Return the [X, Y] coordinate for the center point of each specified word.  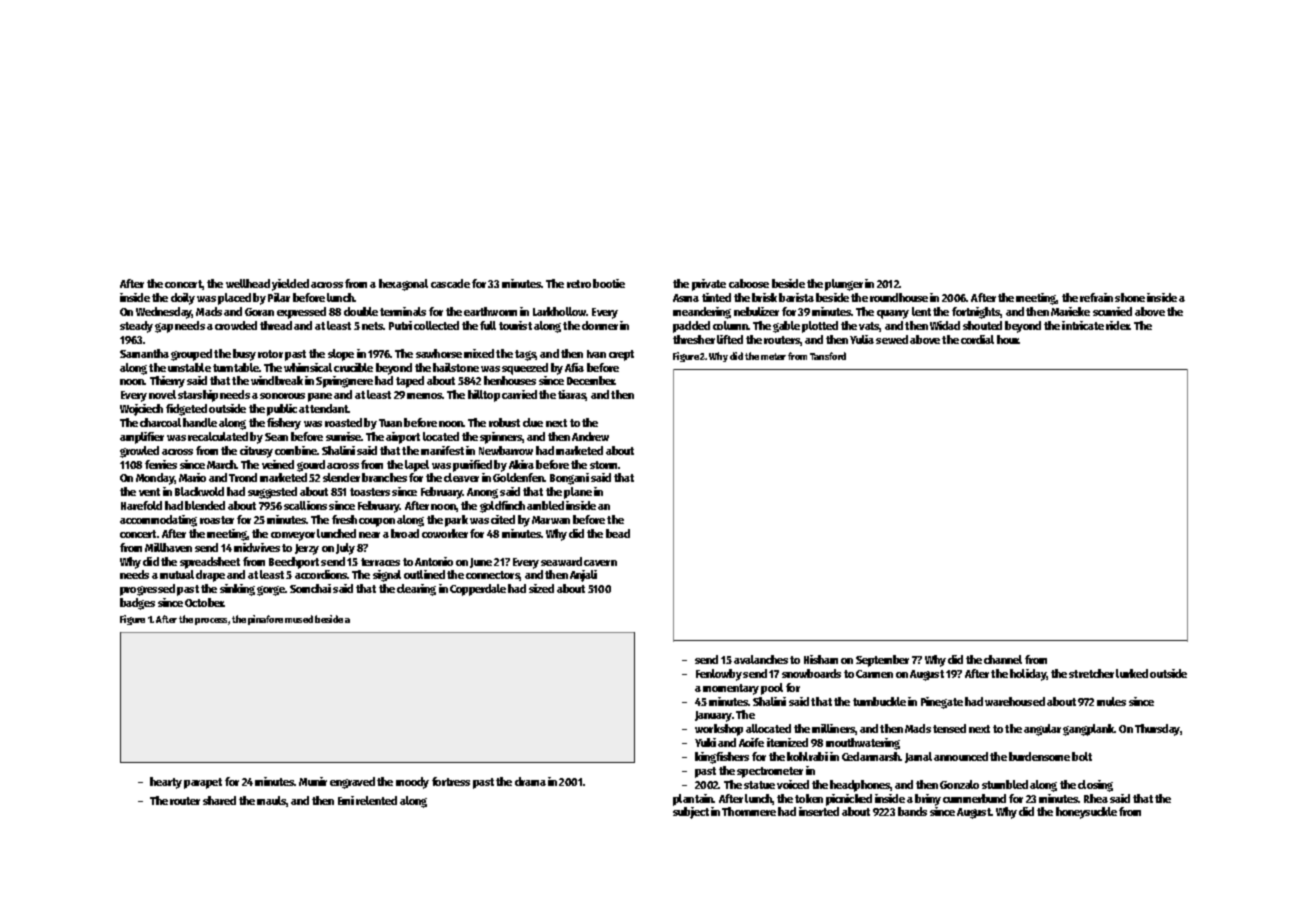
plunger [844, 285]
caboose [749, 283]
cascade [450, 283]
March [222, 464]
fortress [451, 781]
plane [578, 493]
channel [1003, 659]
